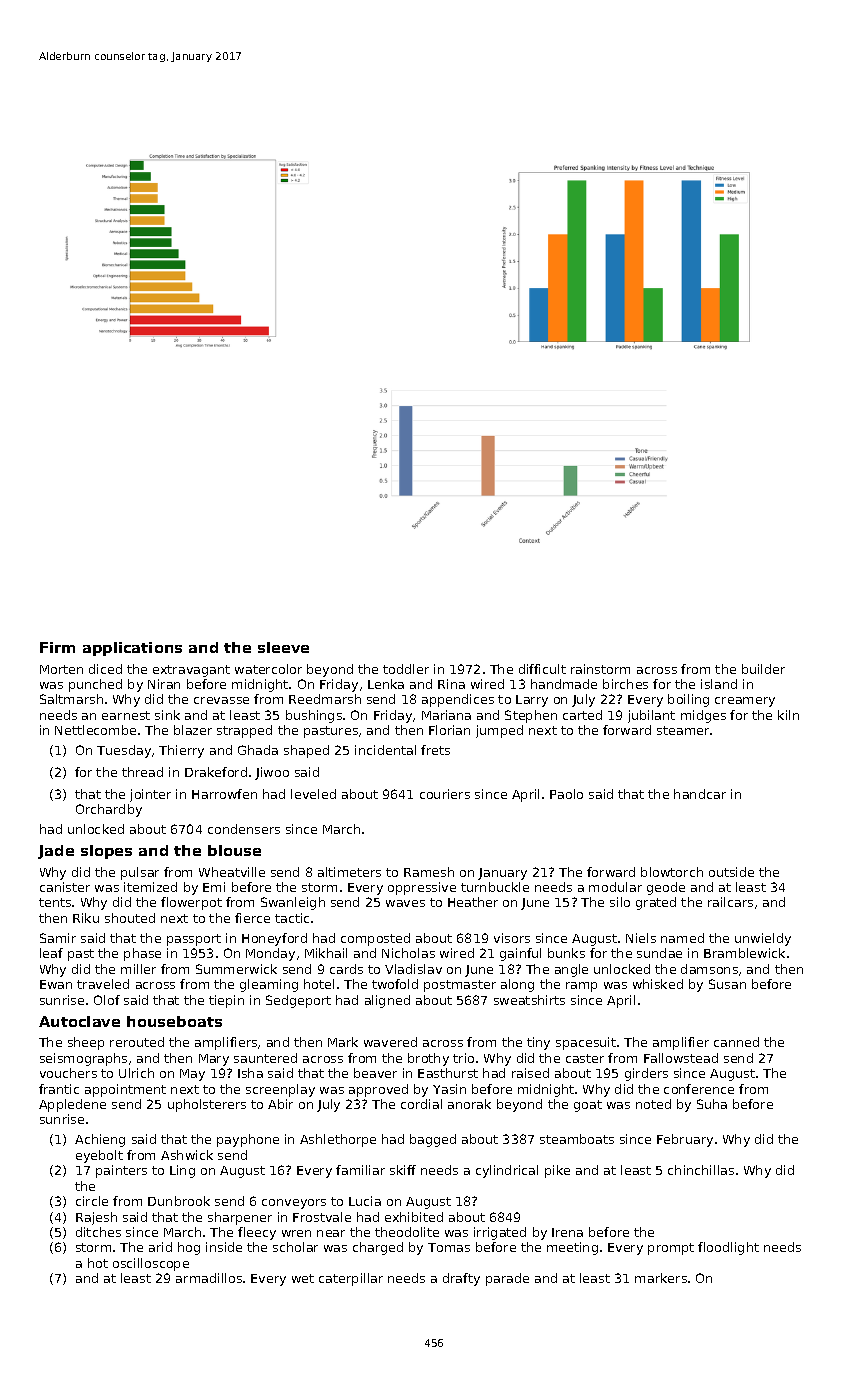 The width and height of the document is (849, 1400). Describe the element at coordinates (542, 669) in the document. I see `difficult` at that location.
